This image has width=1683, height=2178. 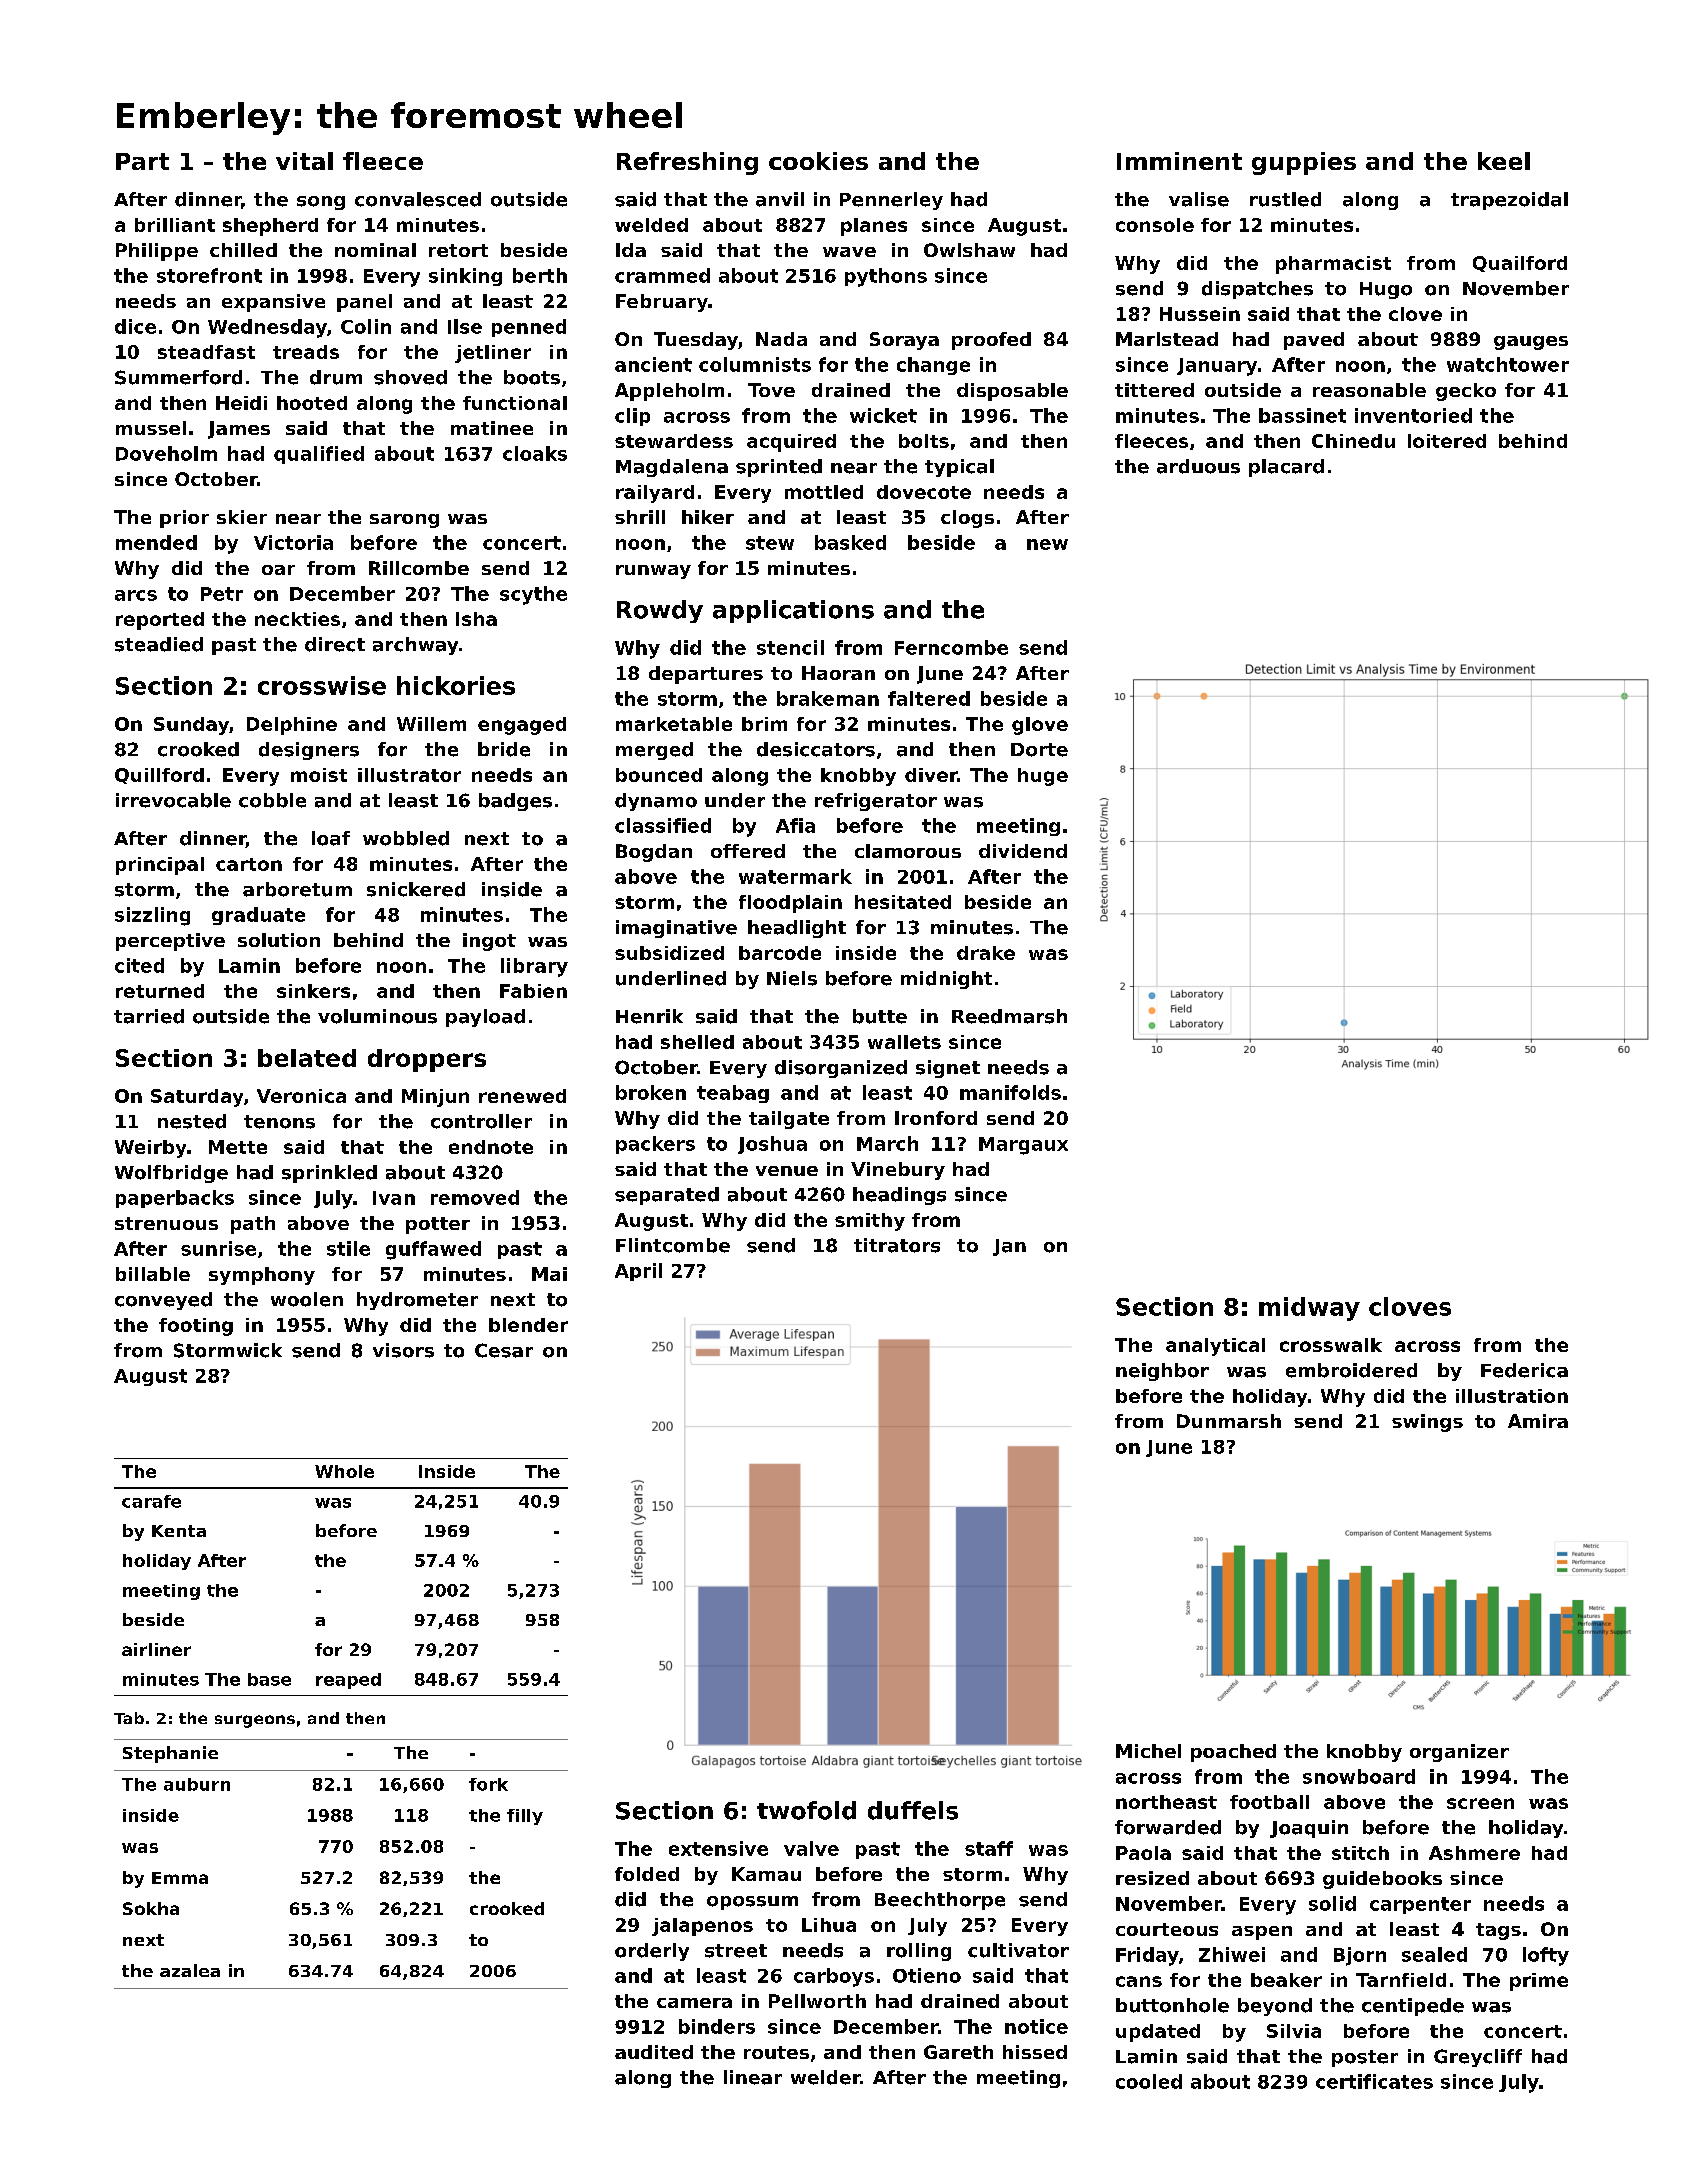 What do you see at coordinates (929, 698) in the image?
I see `faltered` at bounding box center [929, 698].
